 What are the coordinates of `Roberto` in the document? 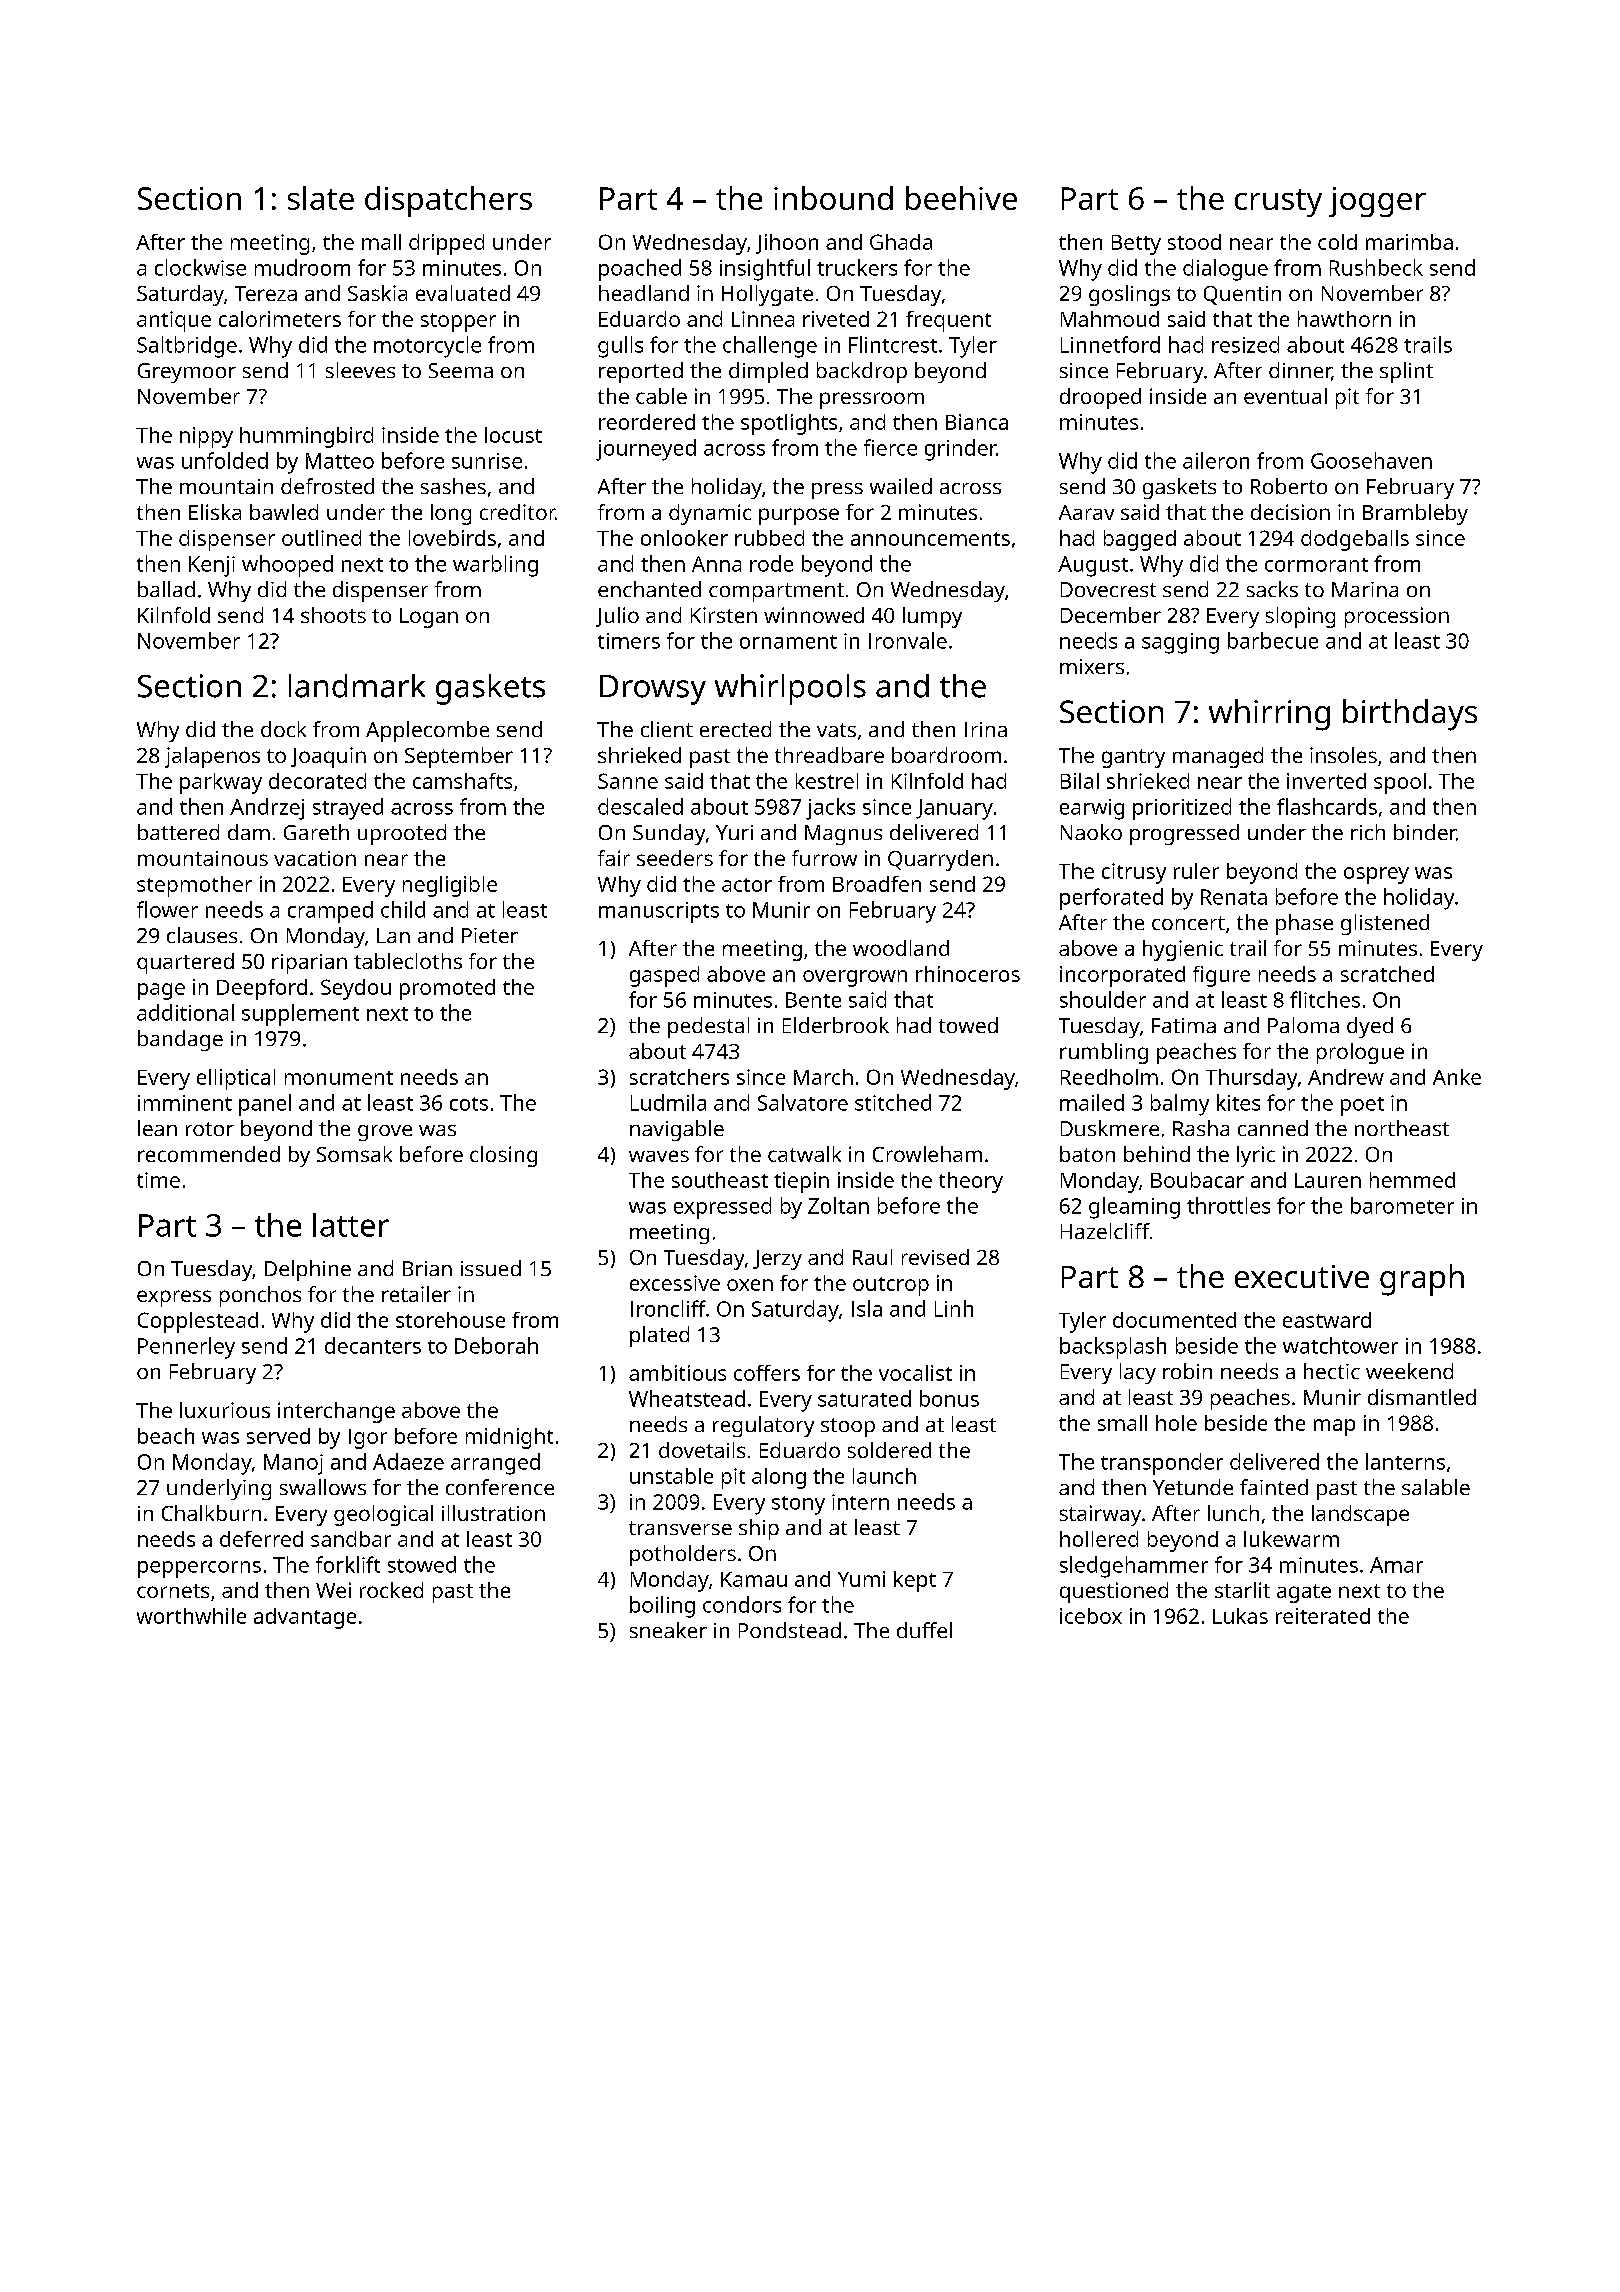 It's located at (1289, 486).
